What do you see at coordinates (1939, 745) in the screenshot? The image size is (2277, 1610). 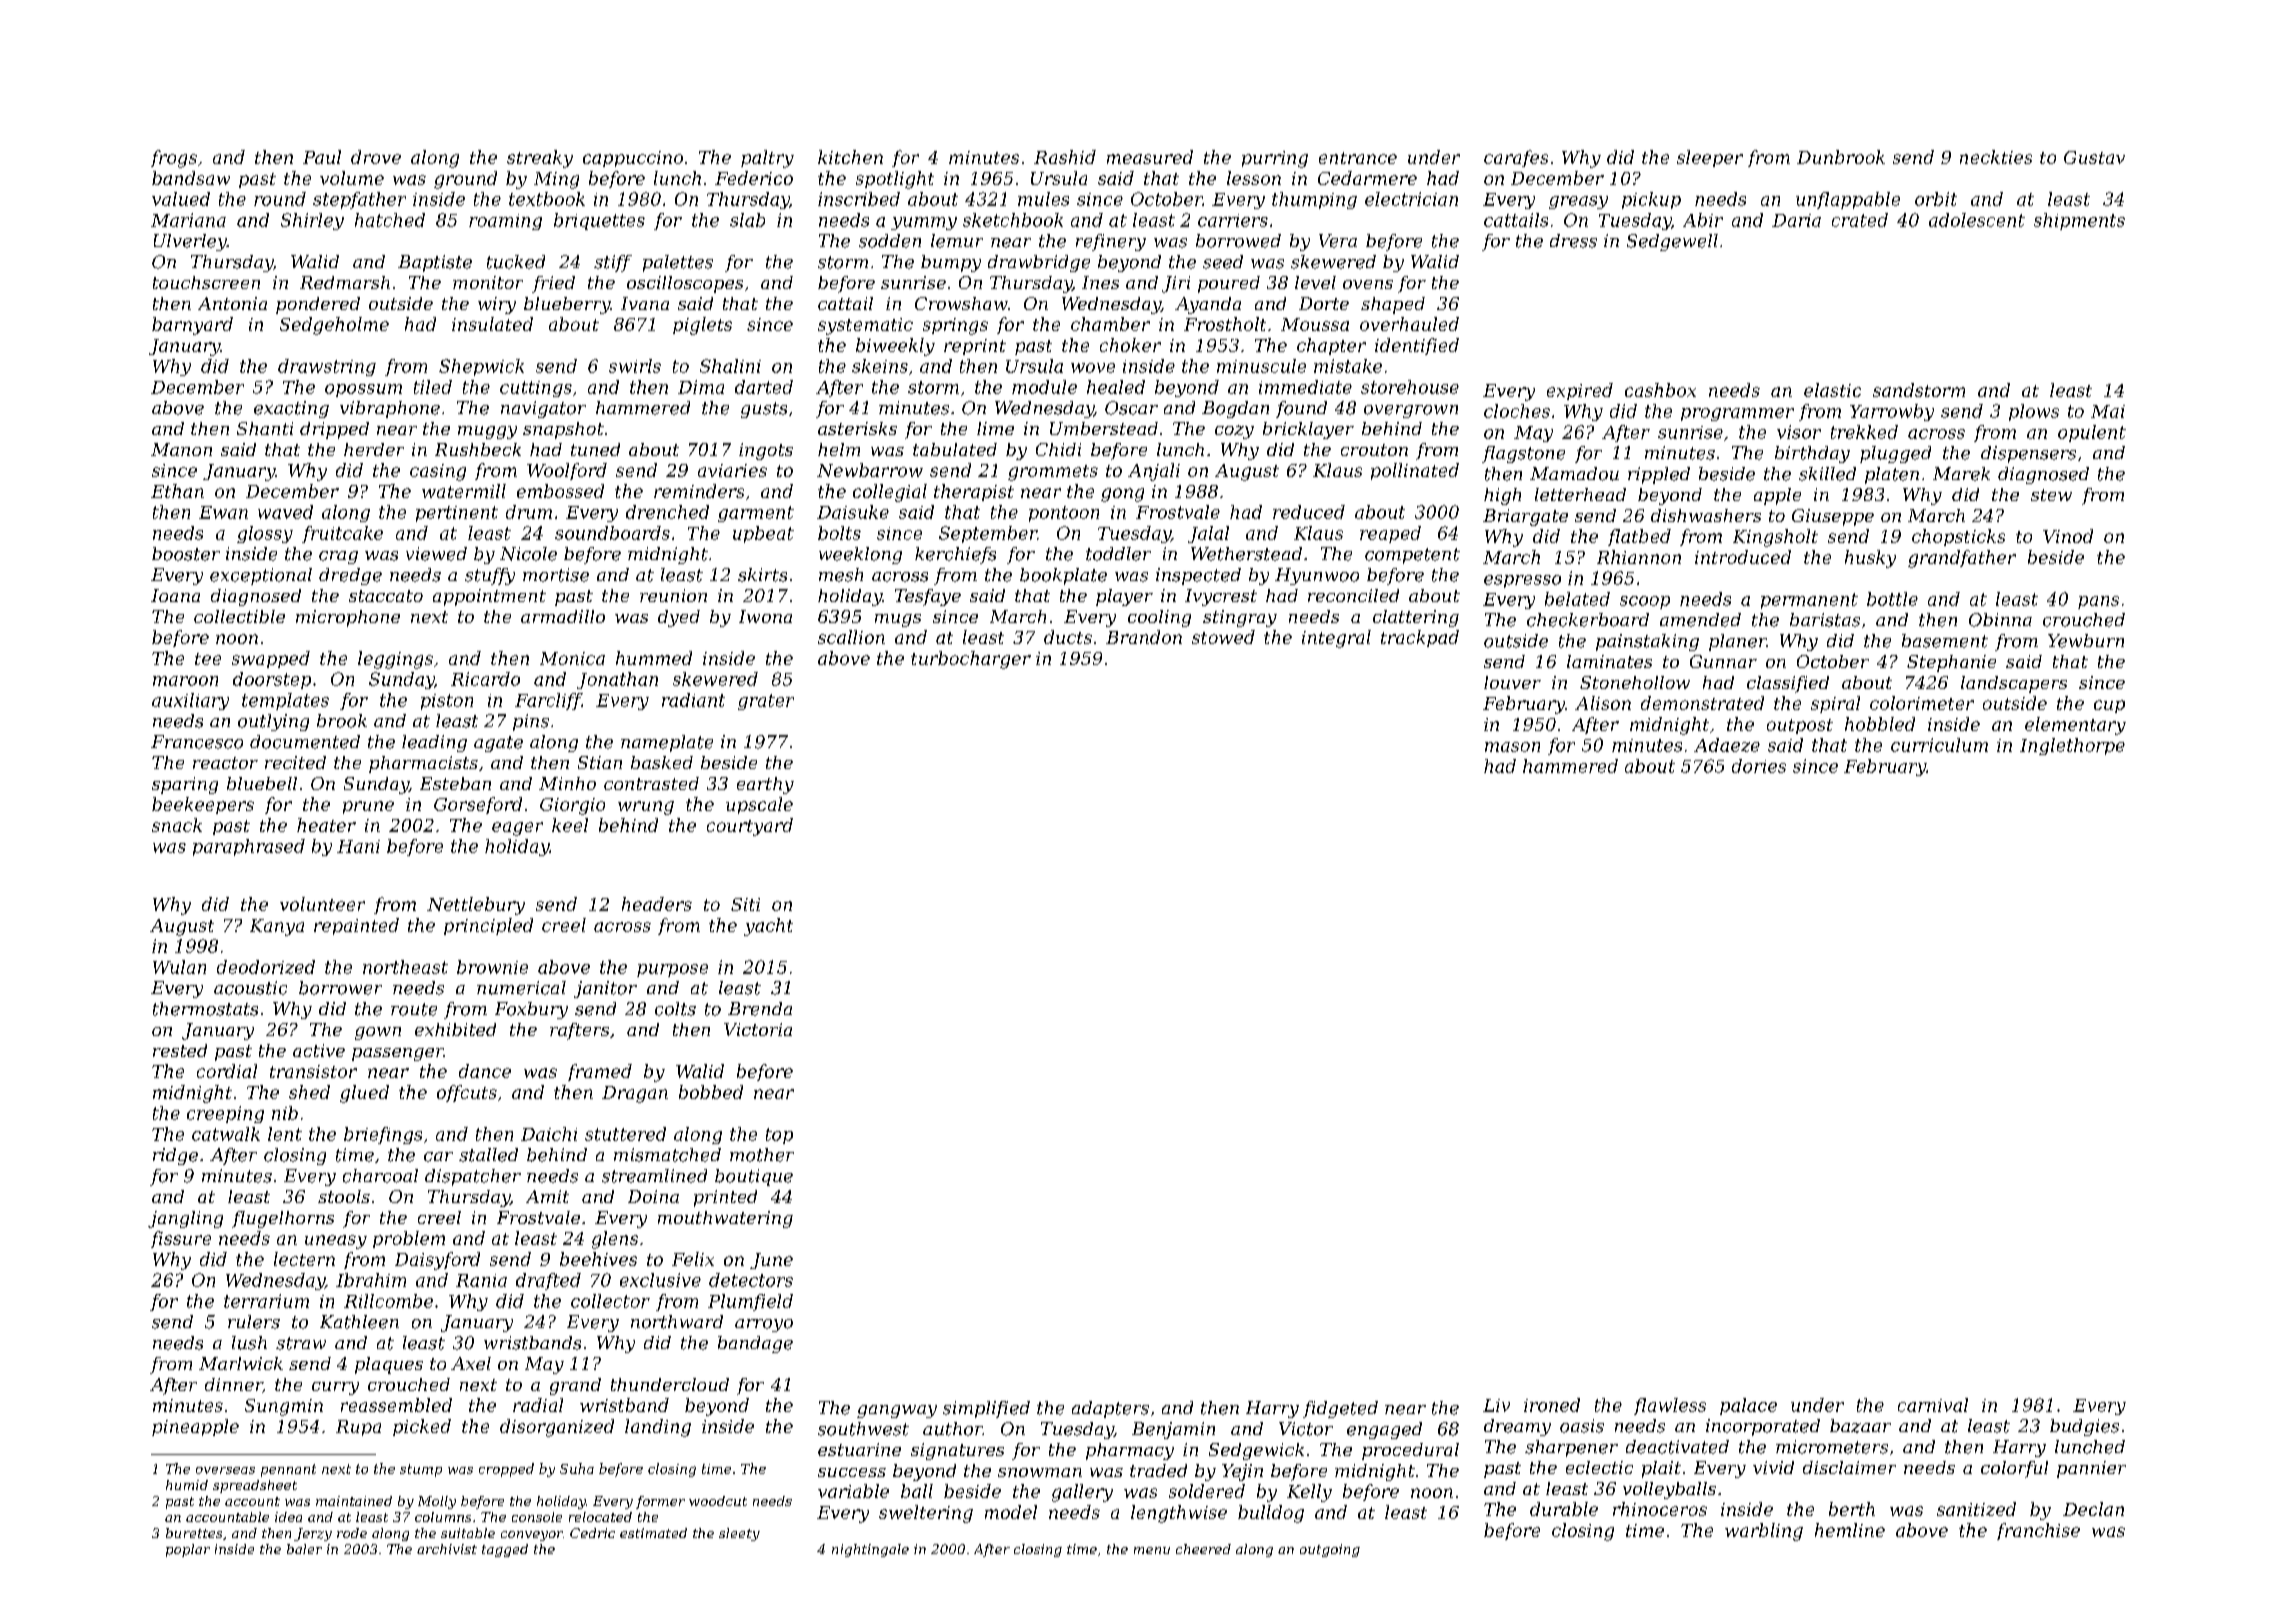 I see `curriculum` at bounding box center [1939, 745].
